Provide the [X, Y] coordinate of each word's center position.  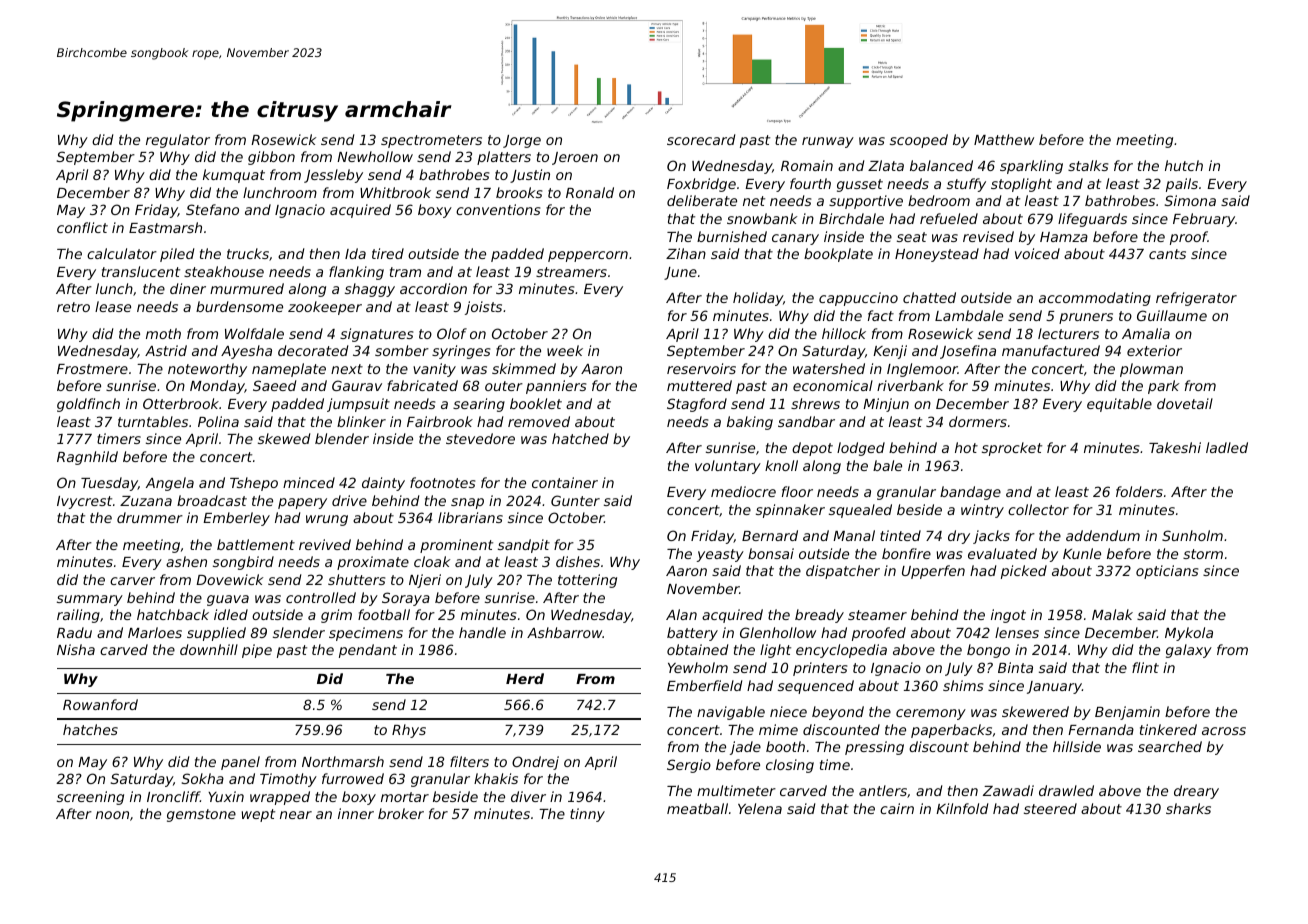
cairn [897, 808]
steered [1050, 808]
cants [1167, 254]
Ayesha [246, 352]
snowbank [762, 218]
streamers [571, 272]
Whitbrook [395, 192]
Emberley [236, 519]
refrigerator [1196, 299]
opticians [1167, 572]
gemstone [201, 815]
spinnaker [790, 511]
